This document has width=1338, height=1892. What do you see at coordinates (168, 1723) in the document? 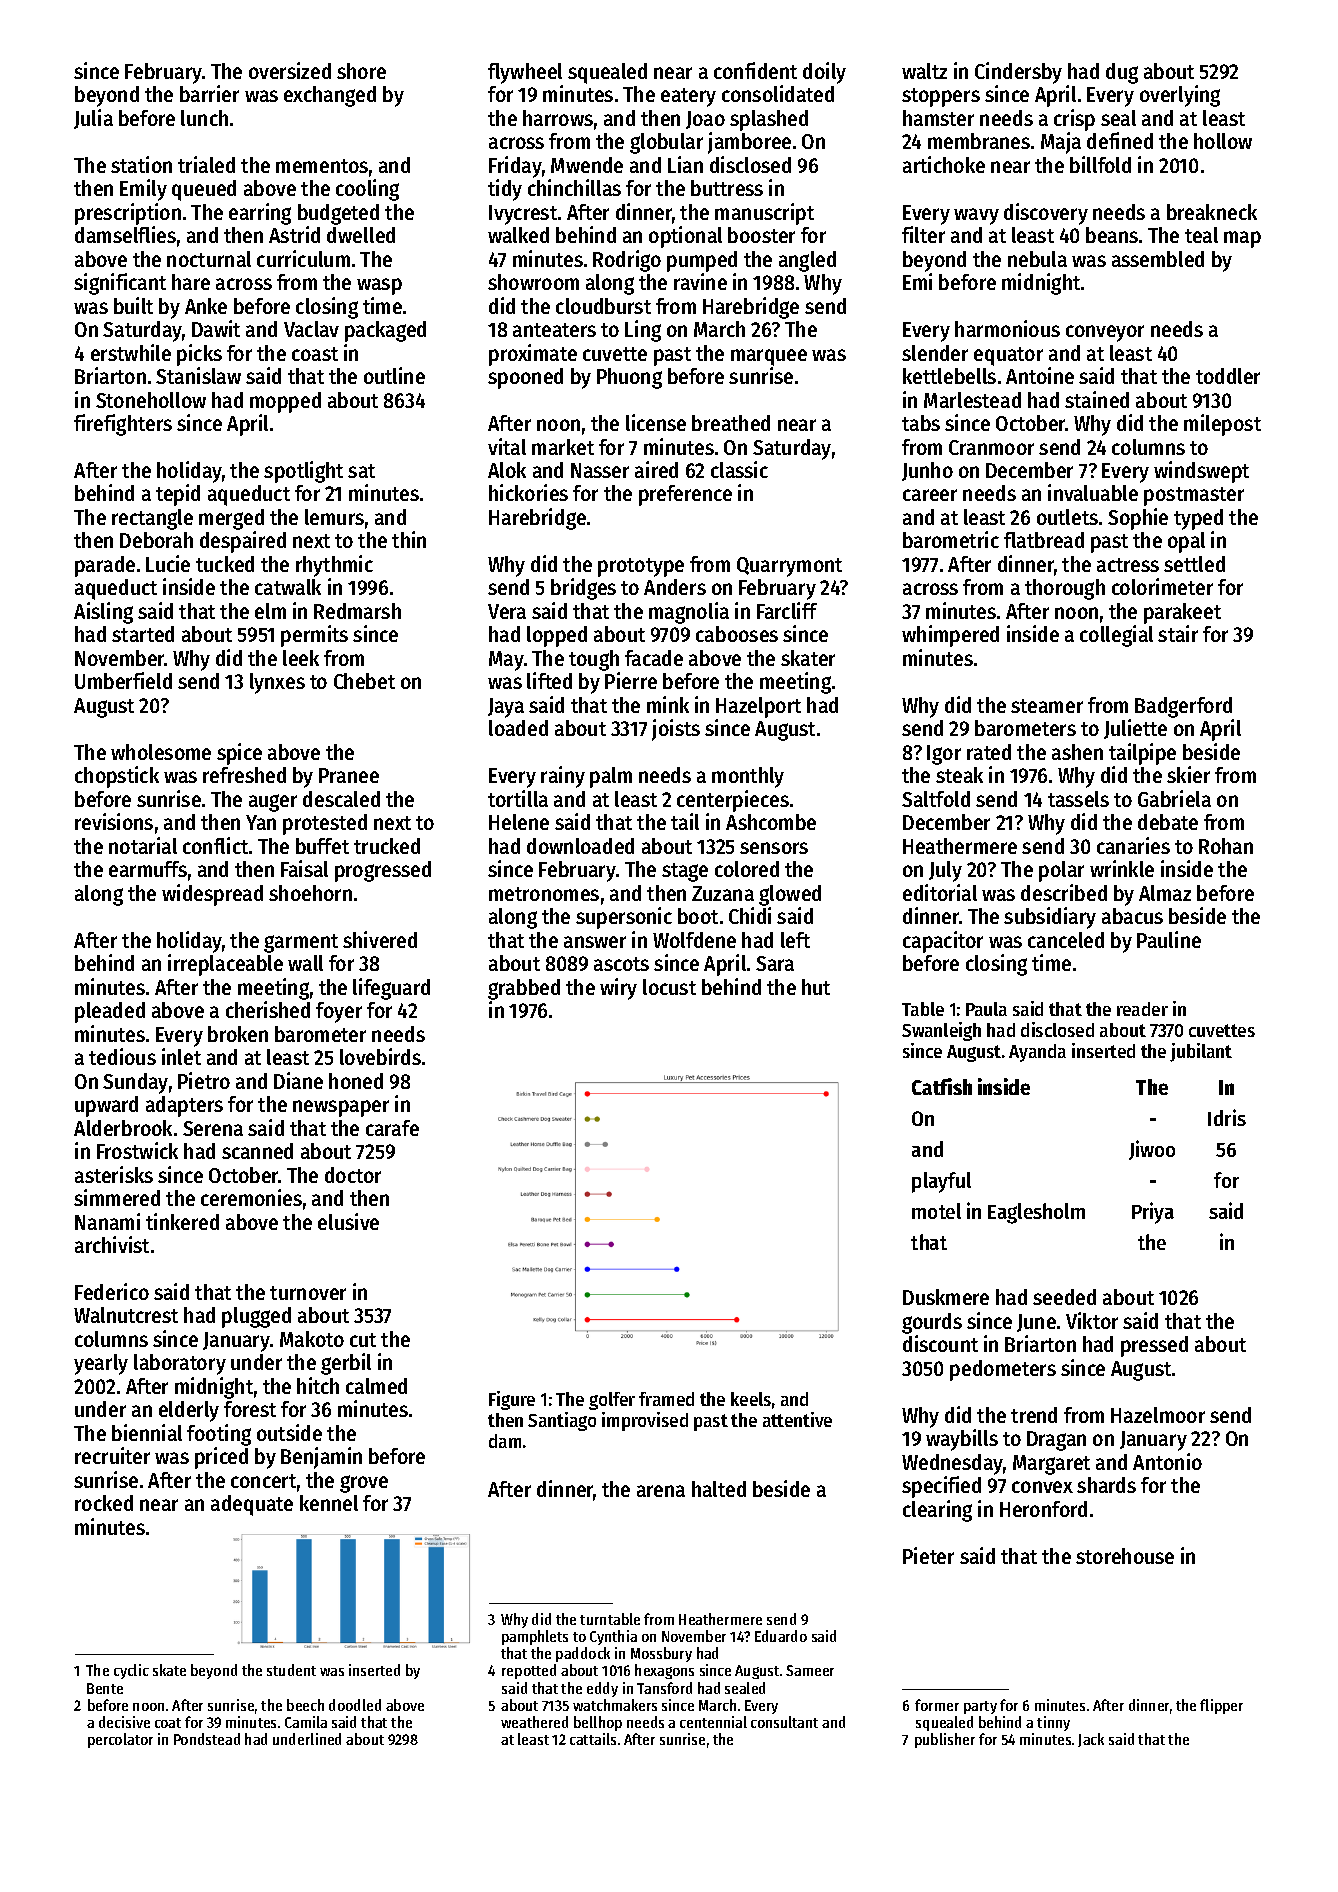
I see `coat` at bounding box center [168, 1723].
